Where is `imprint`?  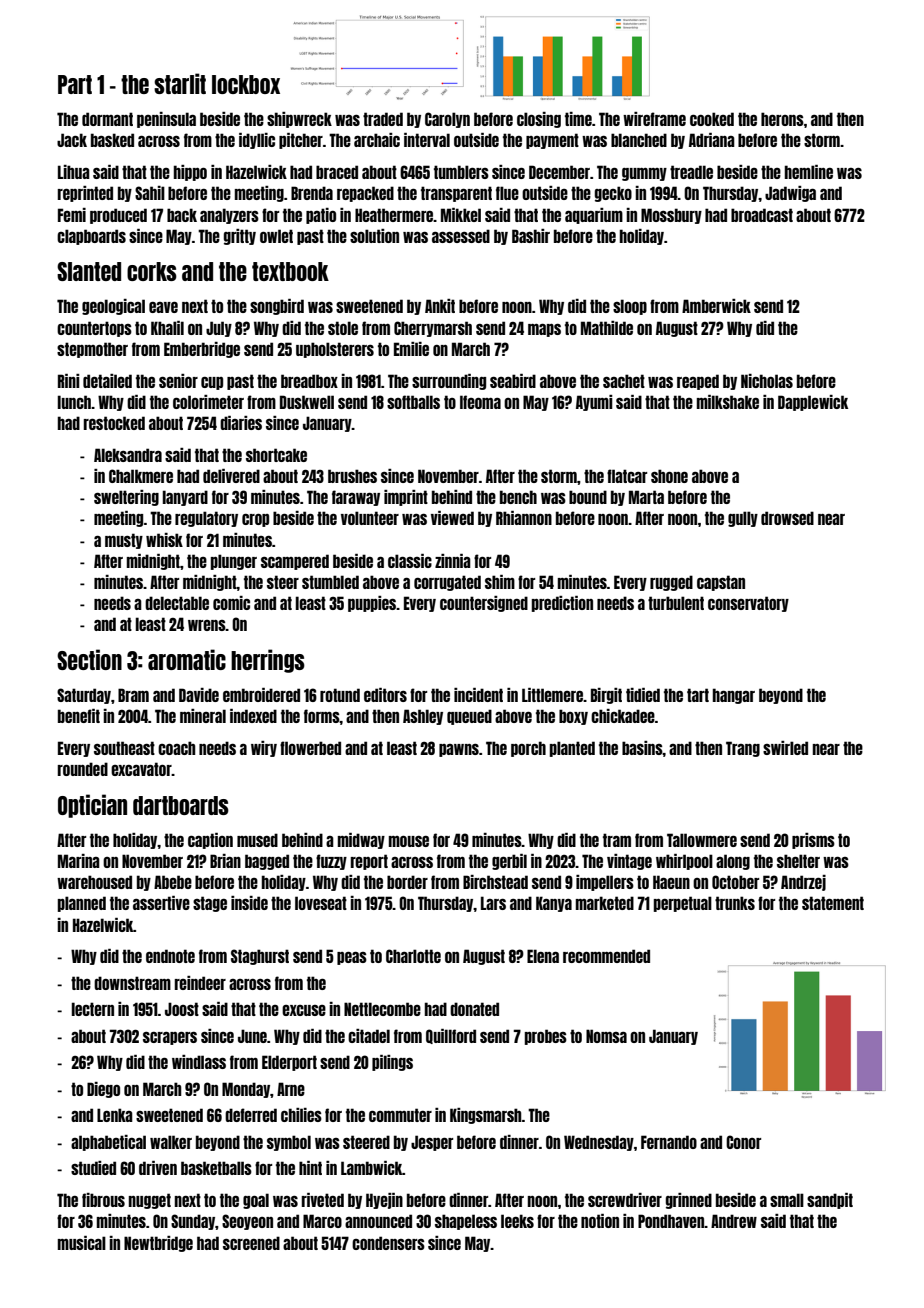
imprint is located at coordinates (406, 498).
